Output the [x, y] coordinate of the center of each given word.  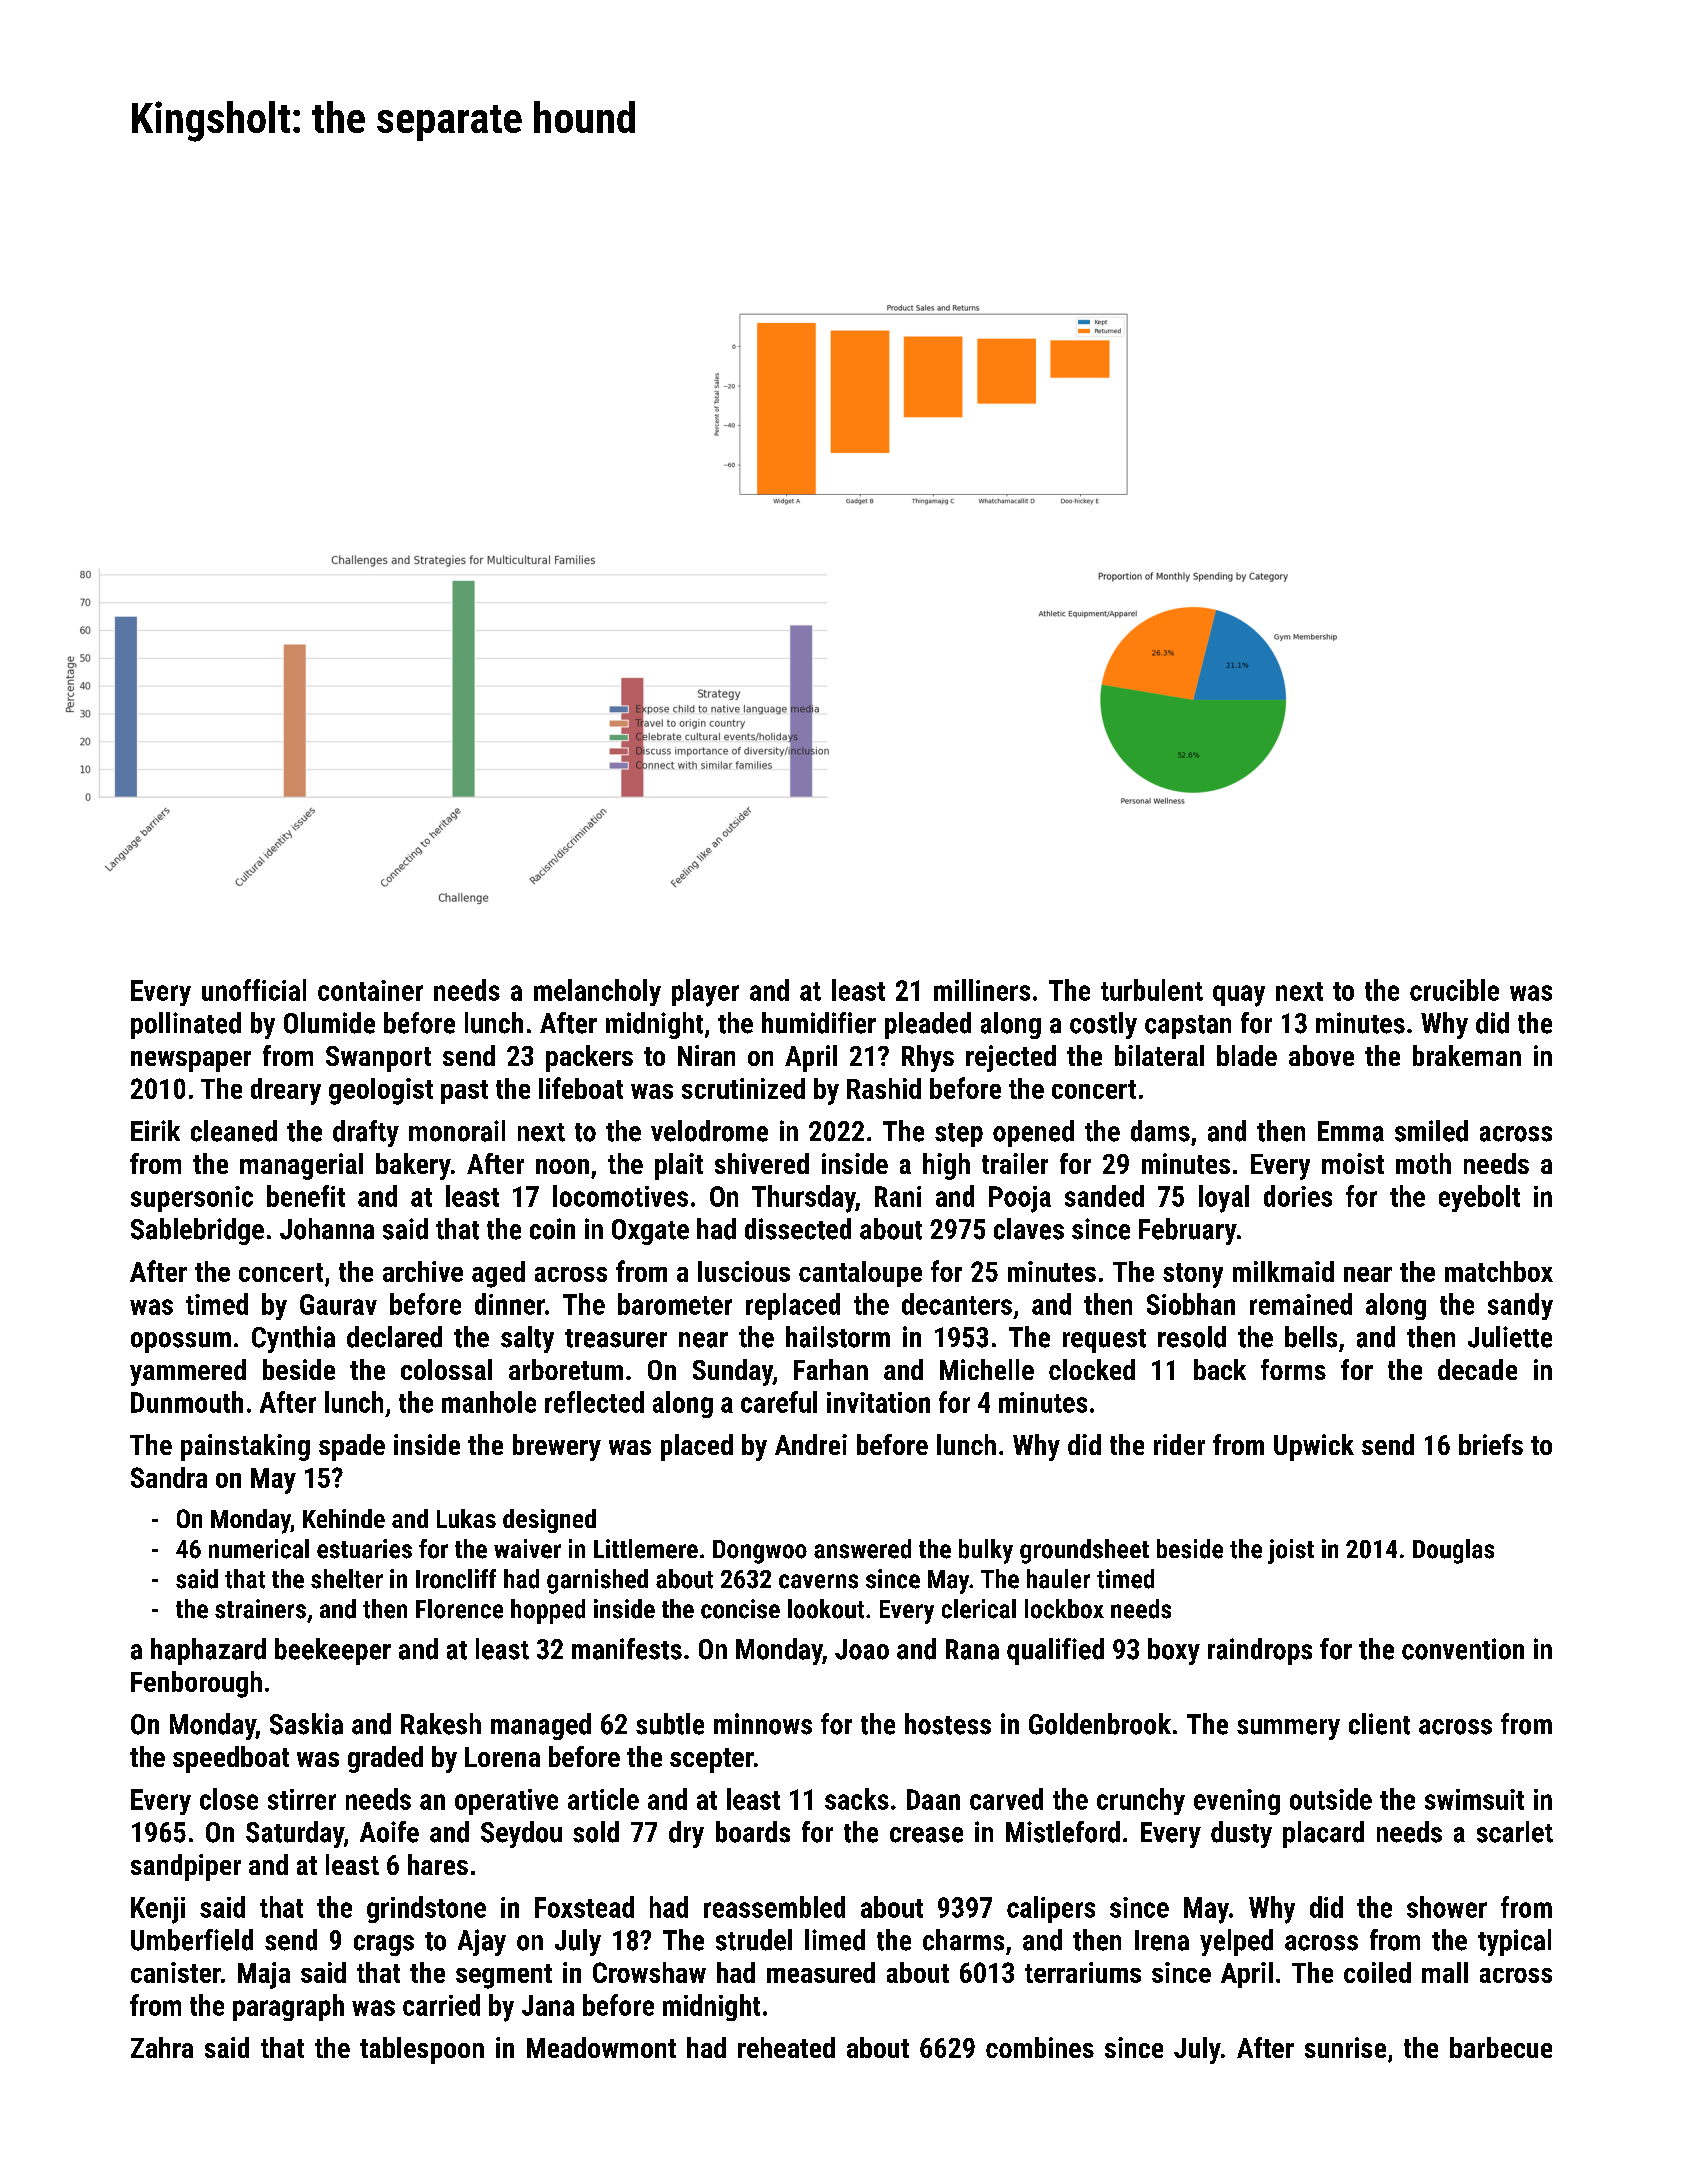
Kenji [158, 1910]
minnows [763, 1724]
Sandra [169, 1477]
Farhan [831, 1369]
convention [1463, 1649]
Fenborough [196, 1684]
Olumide [329, 1023]
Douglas [1453, 1551]
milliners [982, 990]
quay [1239, 996]
